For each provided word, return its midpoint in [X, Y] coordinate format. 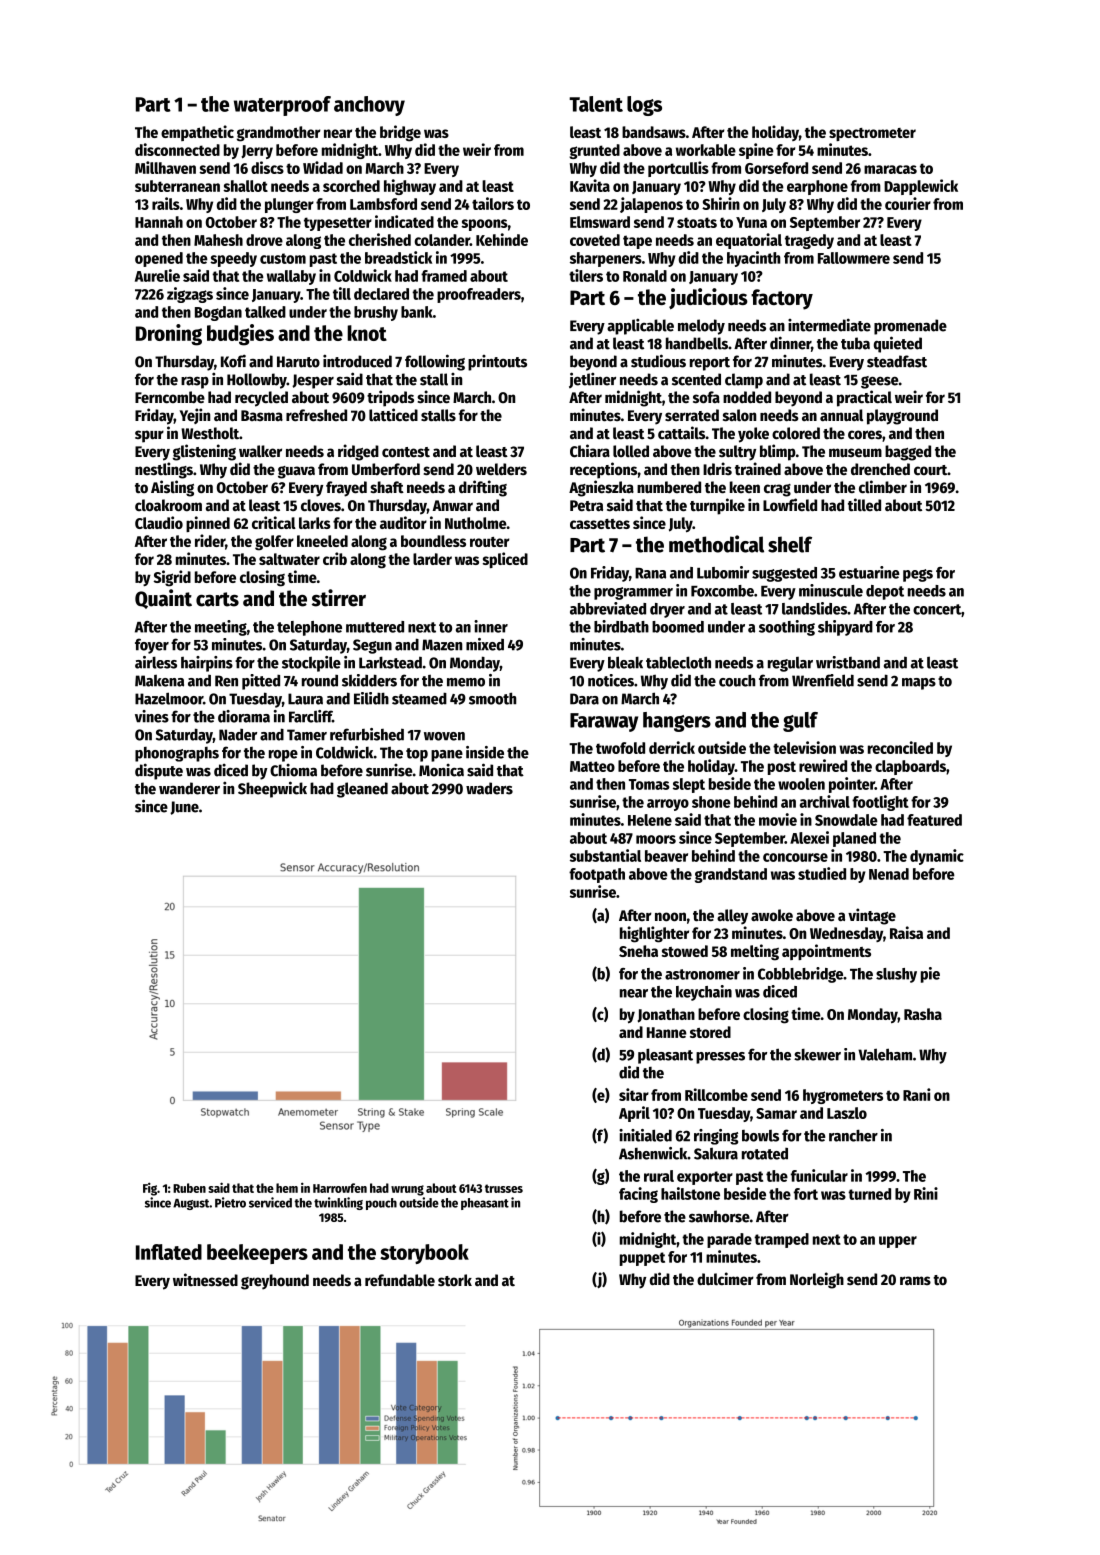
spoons [484, 225]
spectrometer [872, 134]
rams [915, 1280]
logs [644, 106]
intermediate [829, 325]
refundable [400, 1280]
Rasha [923, 1014]
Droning [169, 335]
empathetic [197, 133]
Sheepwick [272, 789]
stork [455, 1280]
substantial [605, 855]
